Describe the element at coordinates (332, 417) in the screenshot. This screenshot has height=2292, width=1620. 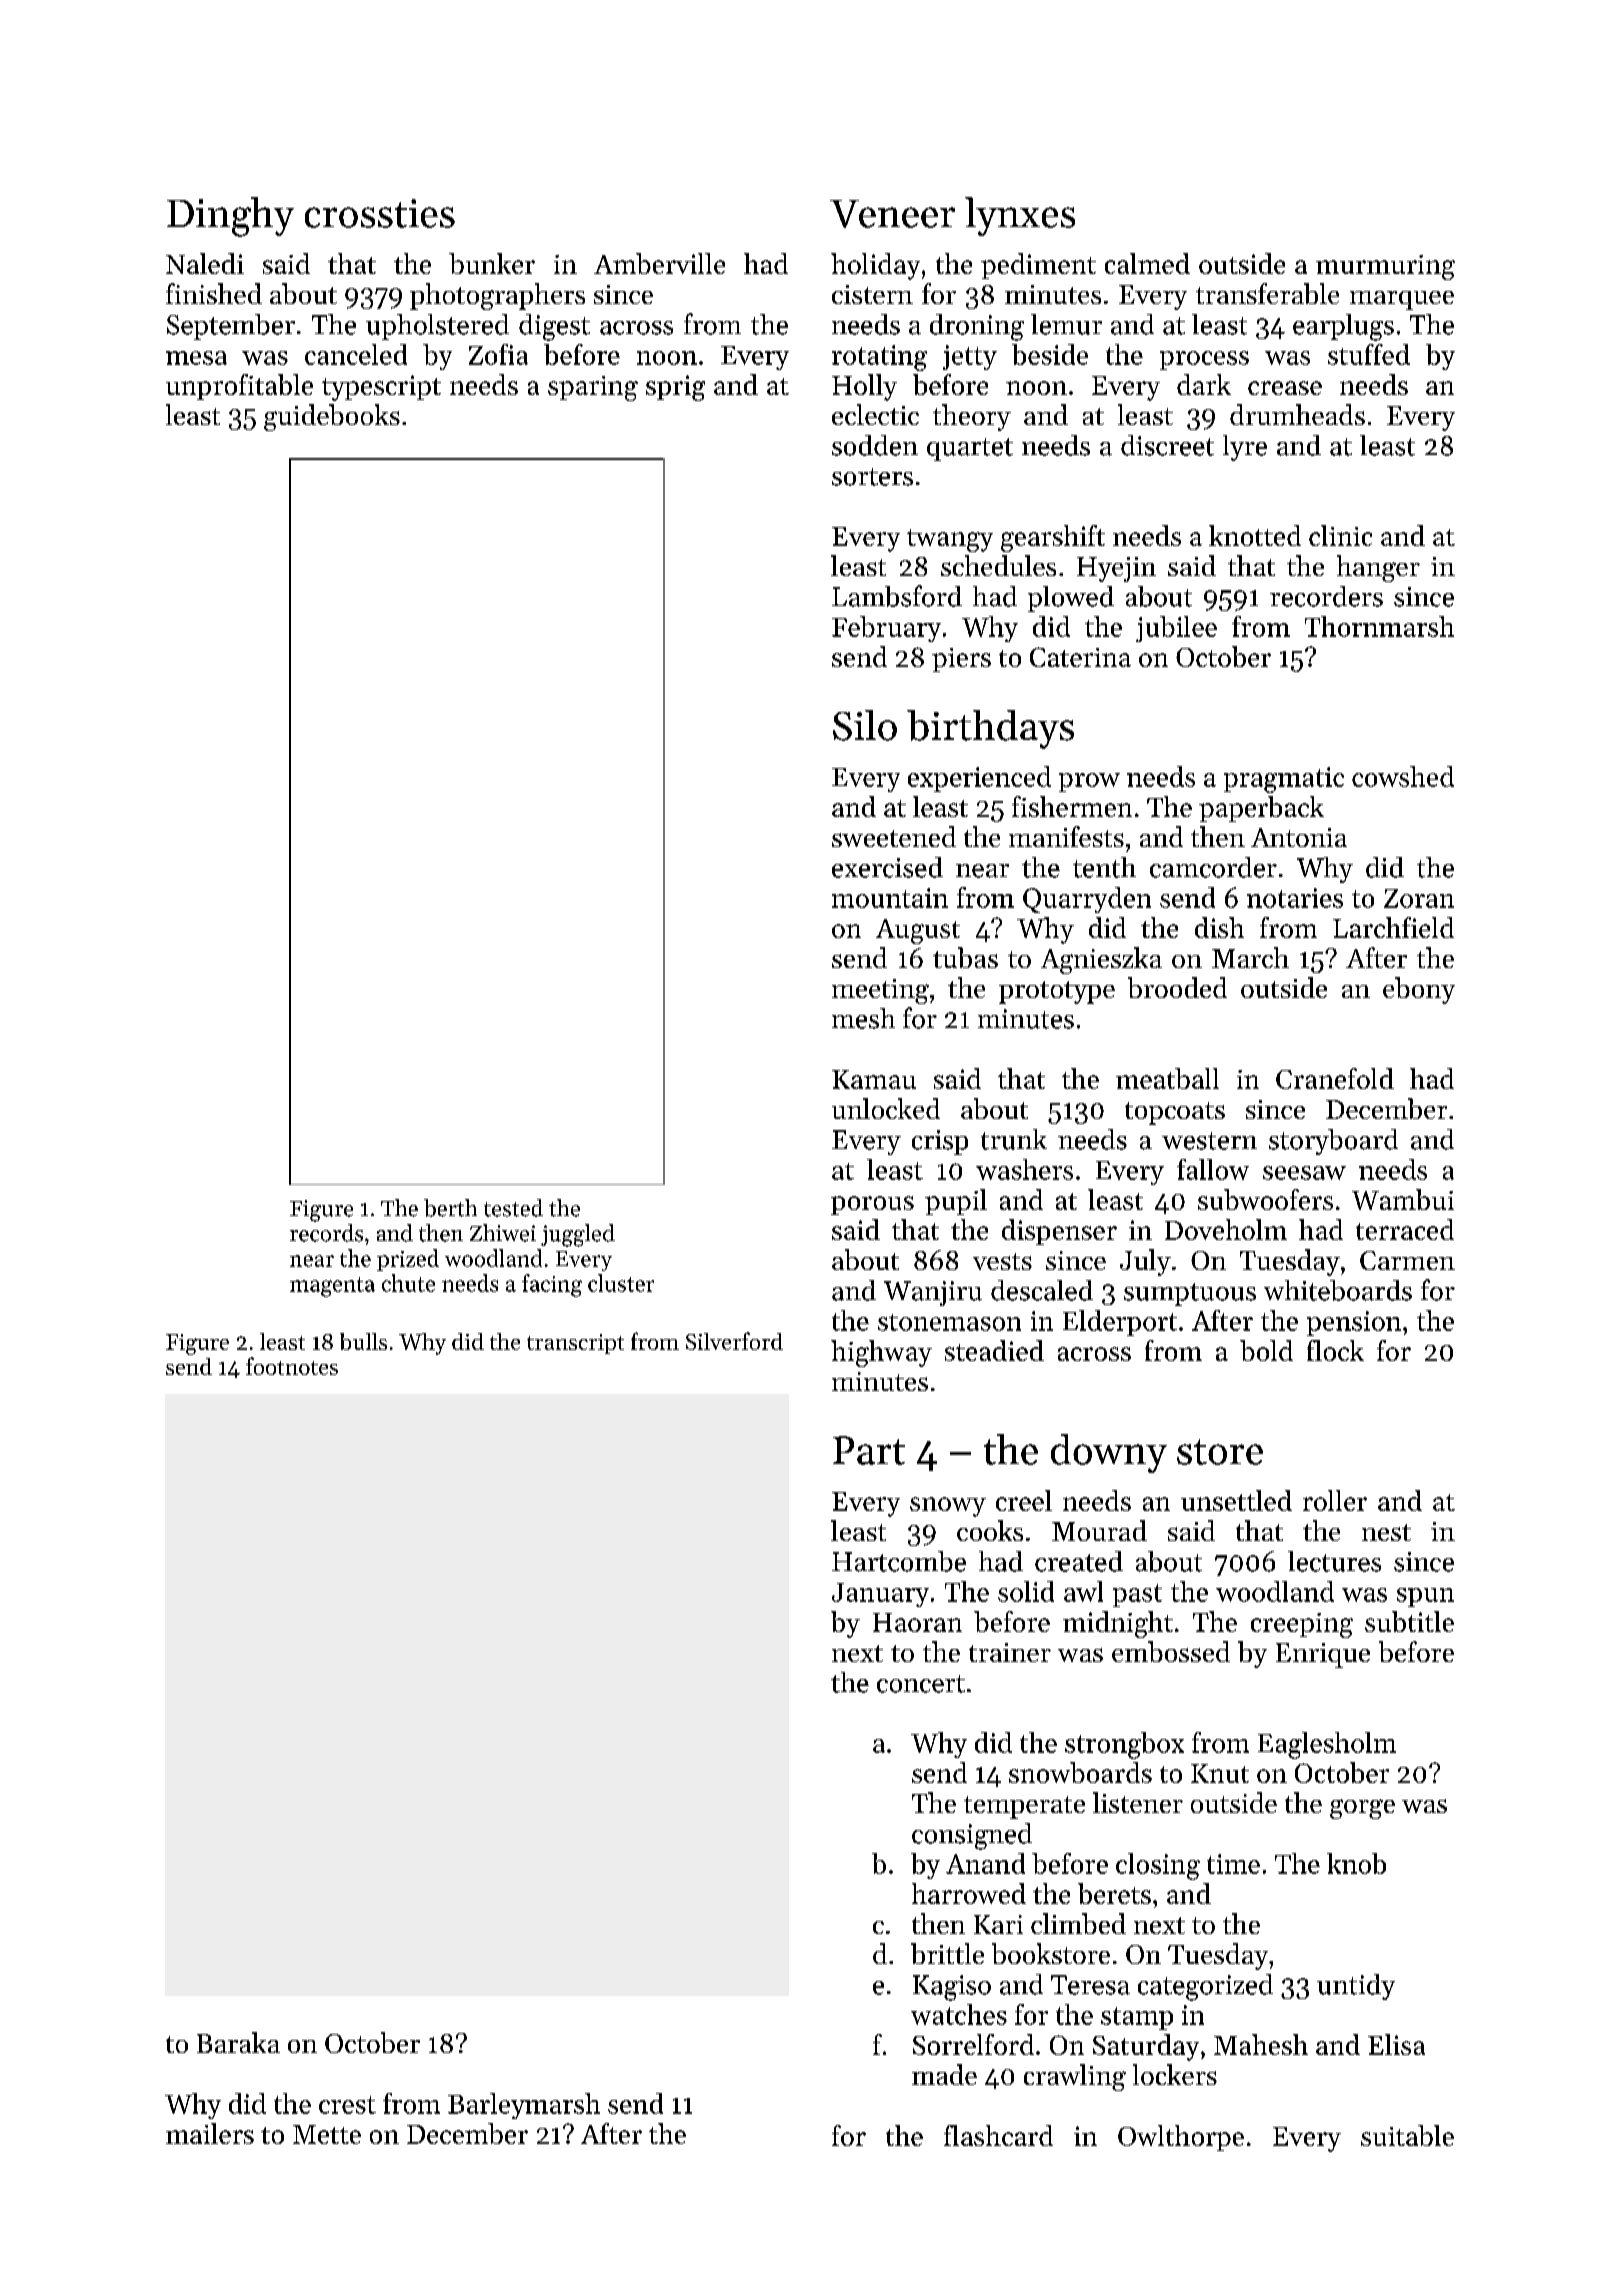
I see `guidebooks` at that location.
